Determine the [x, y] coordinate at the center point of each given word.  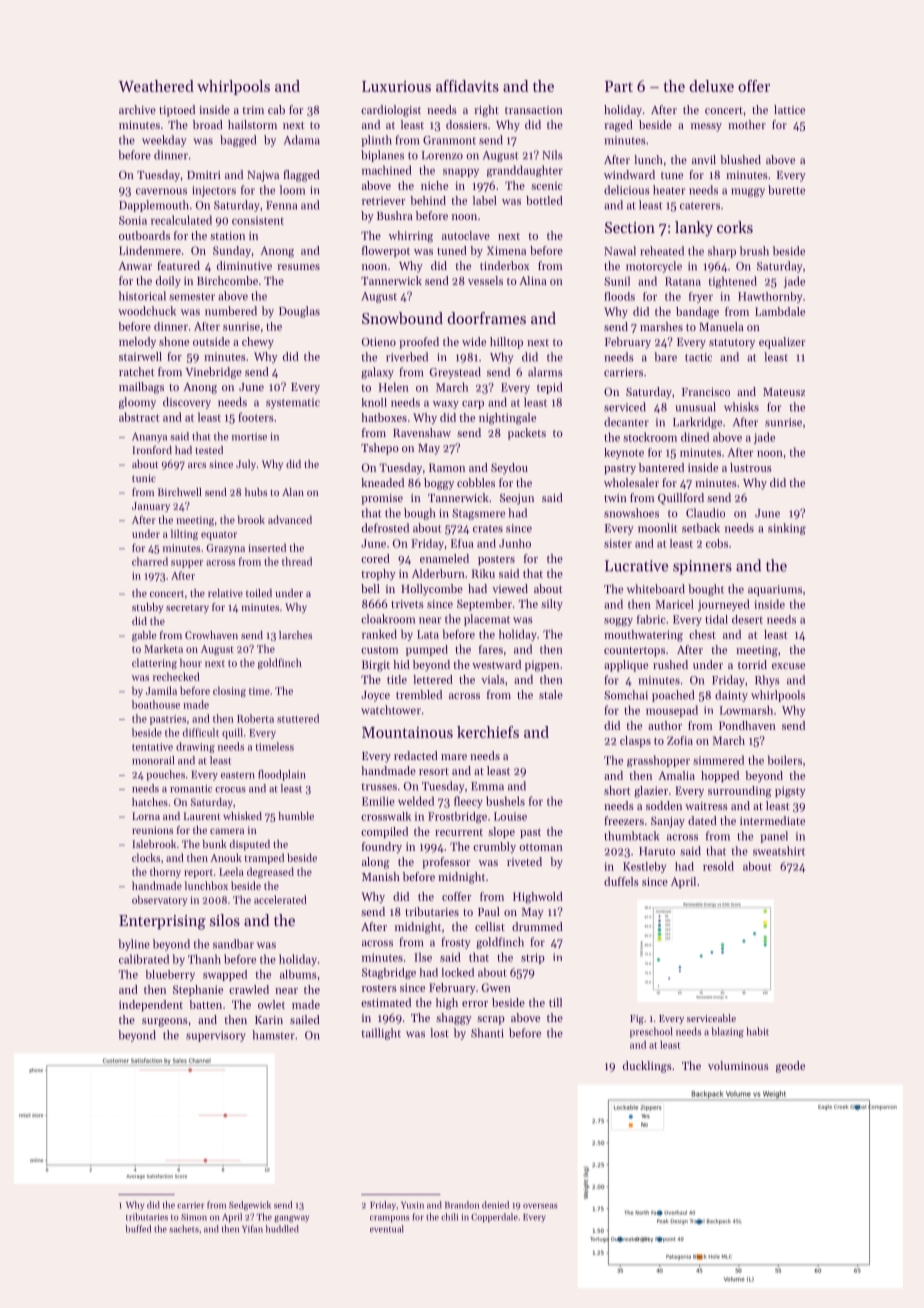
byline [134, 945]
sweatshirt [779, 851]
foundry [382, 848]
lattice [789, 109]
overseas [540, 1206]
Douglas [299, 312]
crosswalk [386, 816]
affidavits [467, 86]
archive [137, 109]
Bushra [395, 215]
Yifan [252, 1229]
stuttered [298, 718]
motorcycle [654, 267]
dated [702, 820]
